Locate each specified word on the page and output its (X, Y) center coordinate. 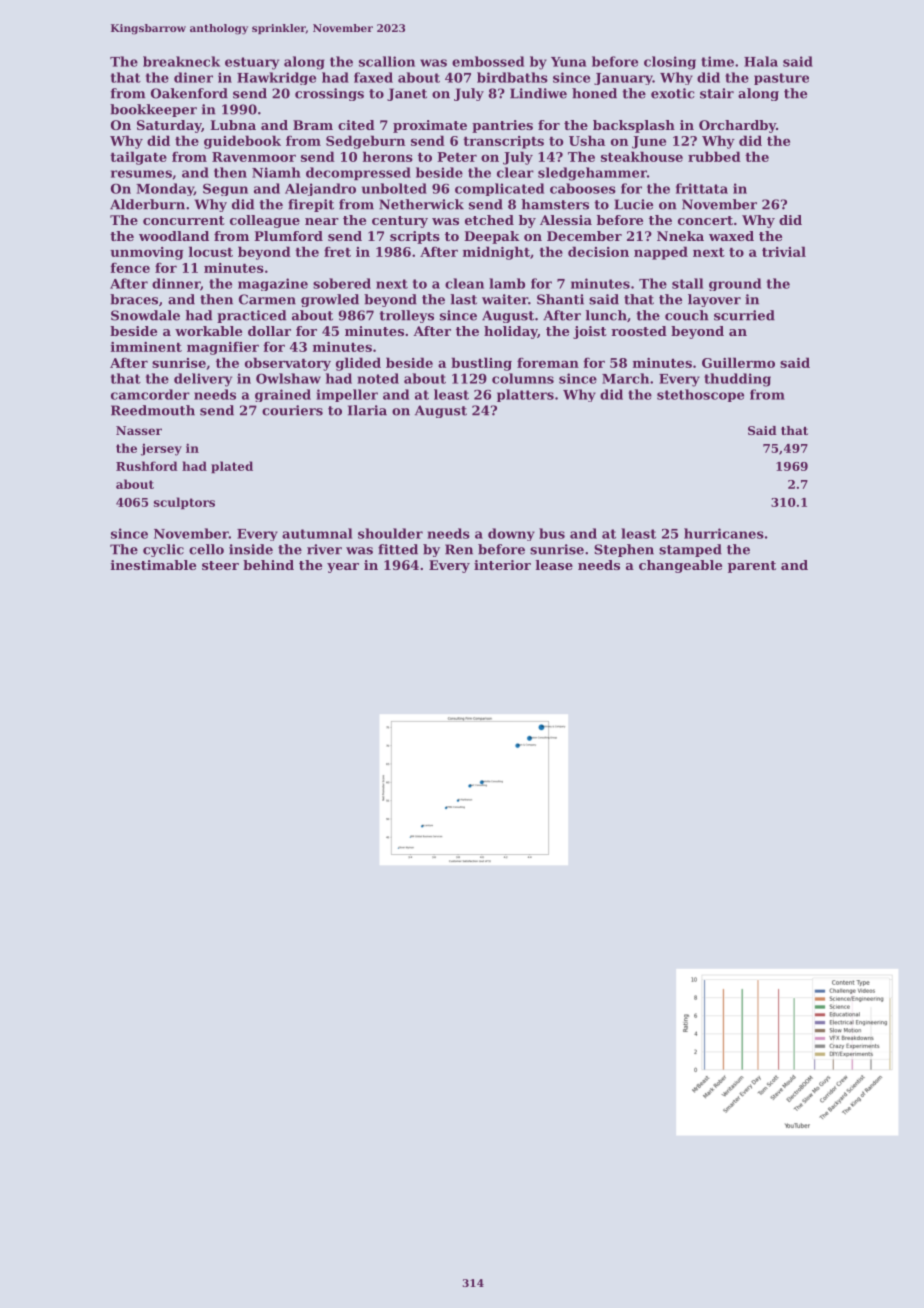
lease (554, 565)
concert (705, 220)
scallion (387, 61)
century (400, 222)
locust (211, 251)
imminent (146, 347)
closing (670, 63)
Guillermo (738, 362)
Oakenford (189, 93)
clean (464, 283)
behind (268, 565)
